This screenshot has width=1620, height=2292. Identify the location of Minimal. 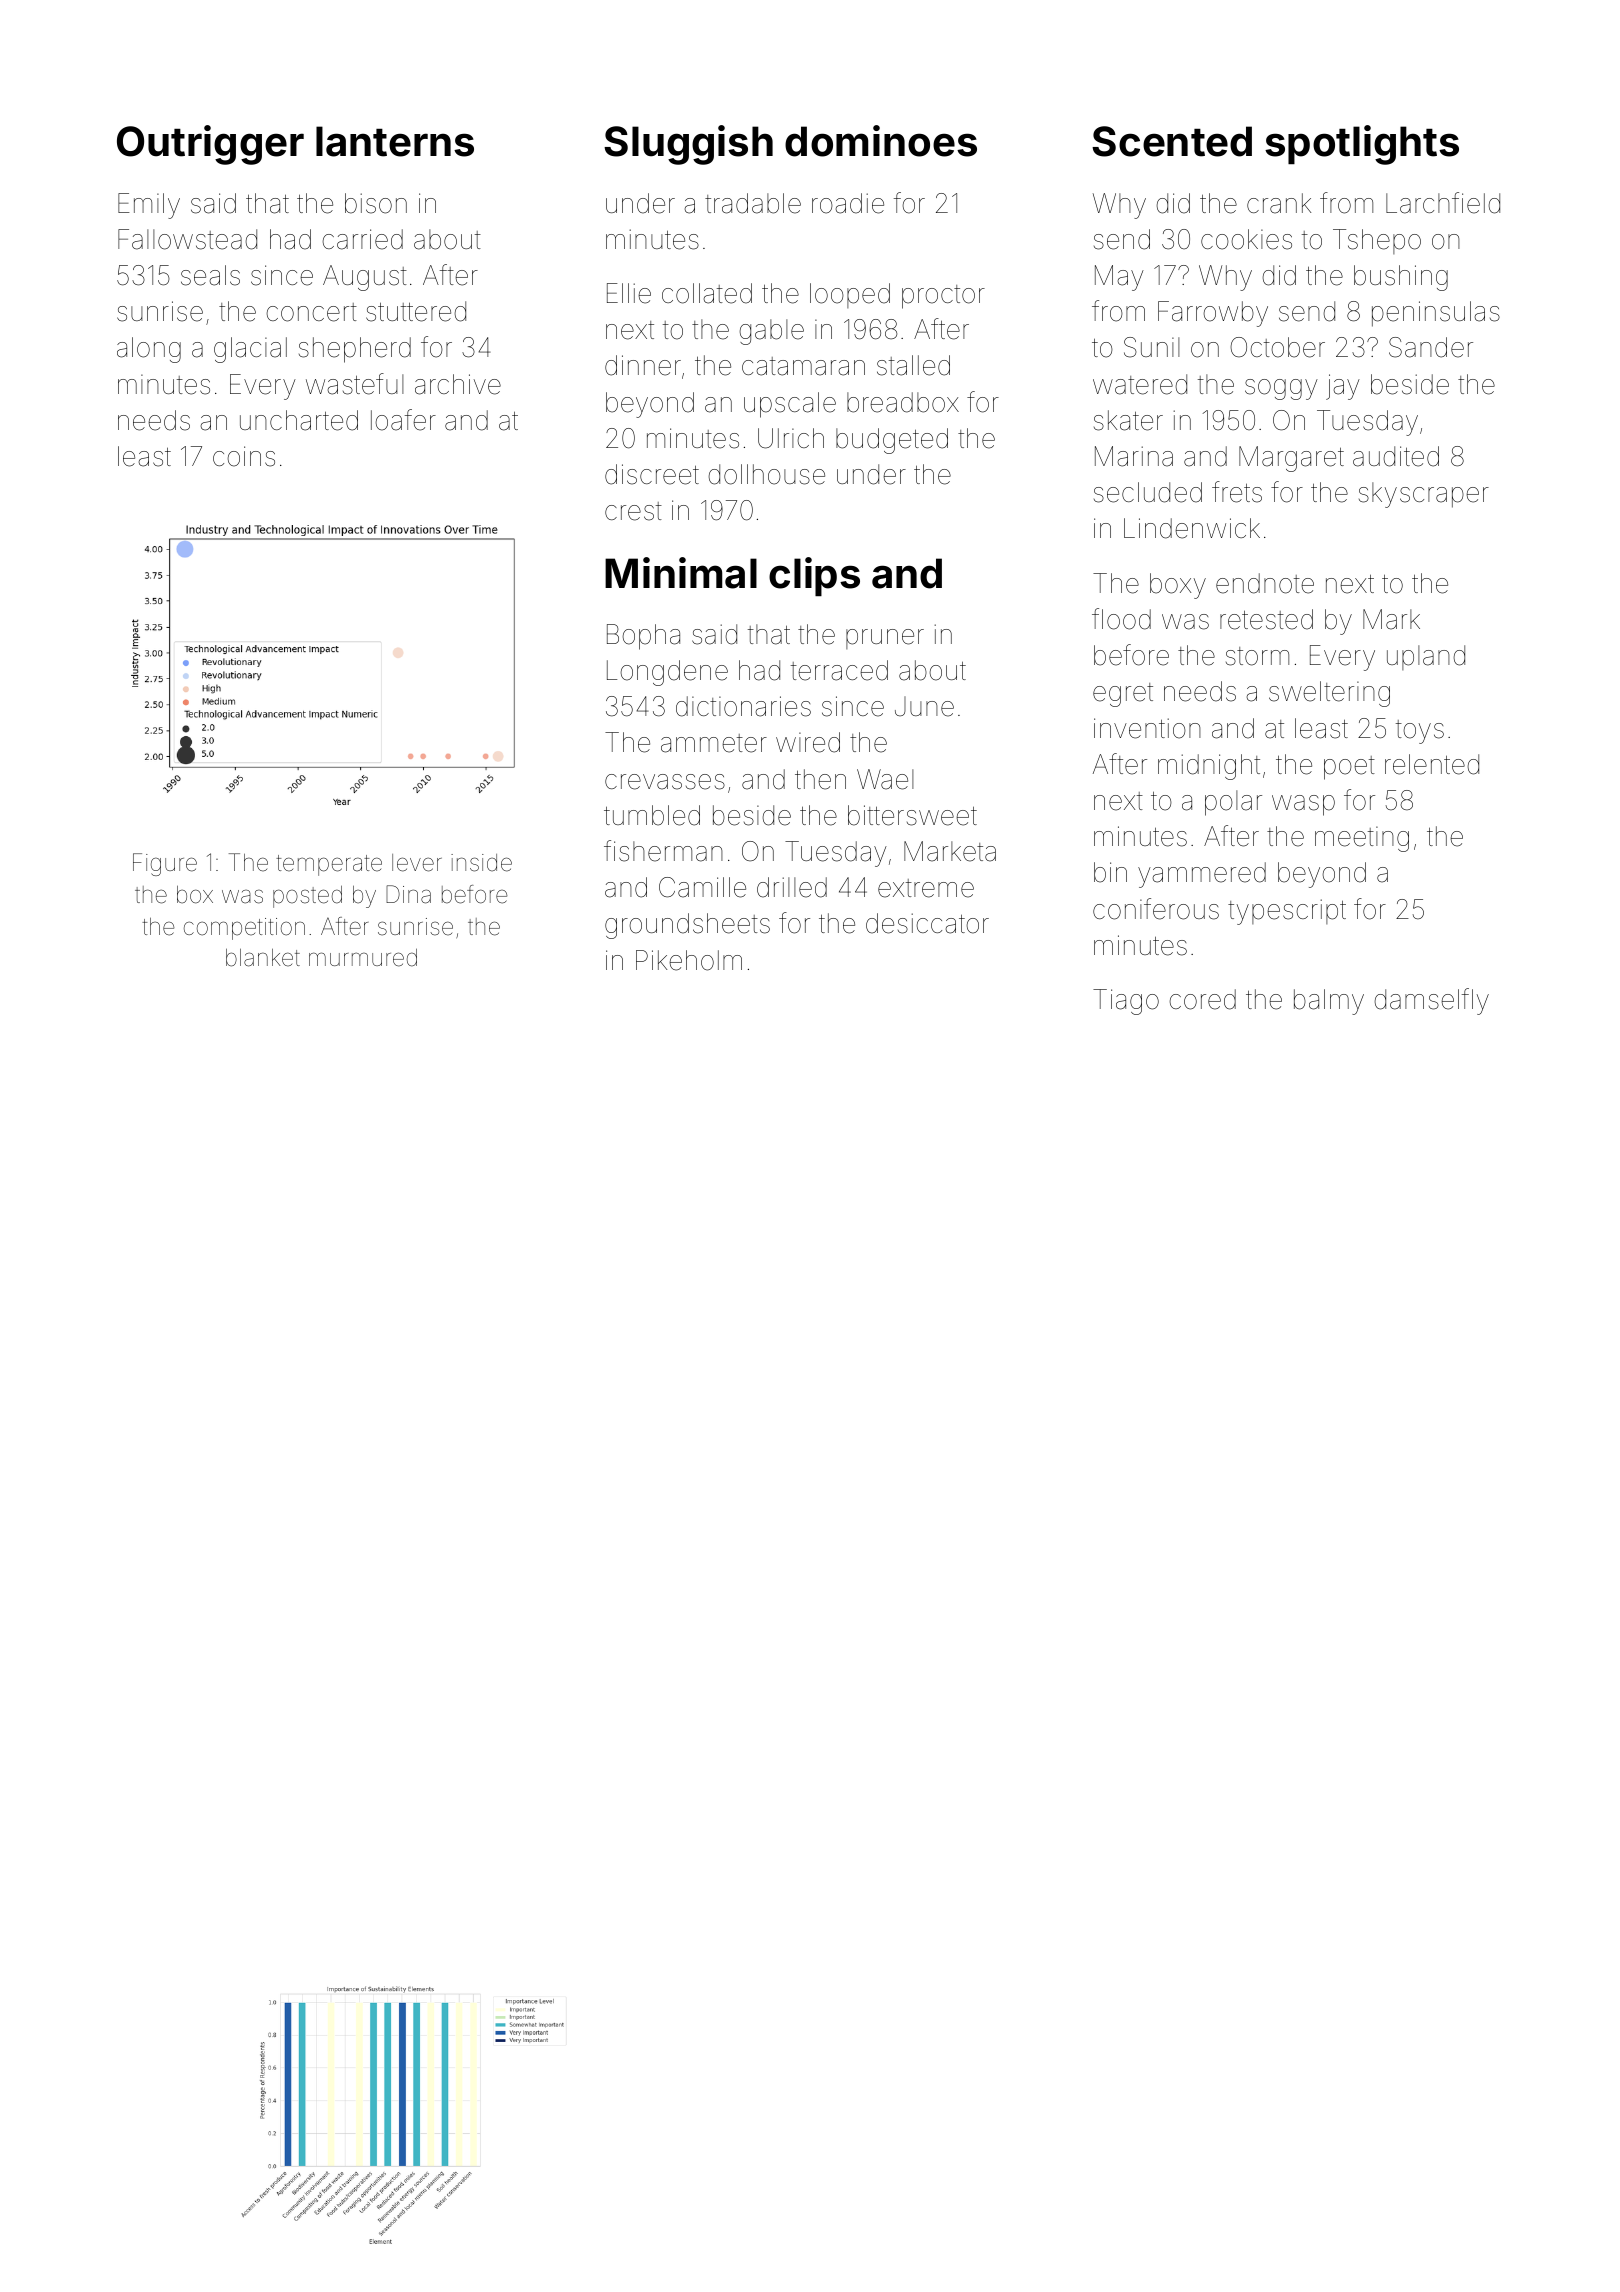
(681, 573).
